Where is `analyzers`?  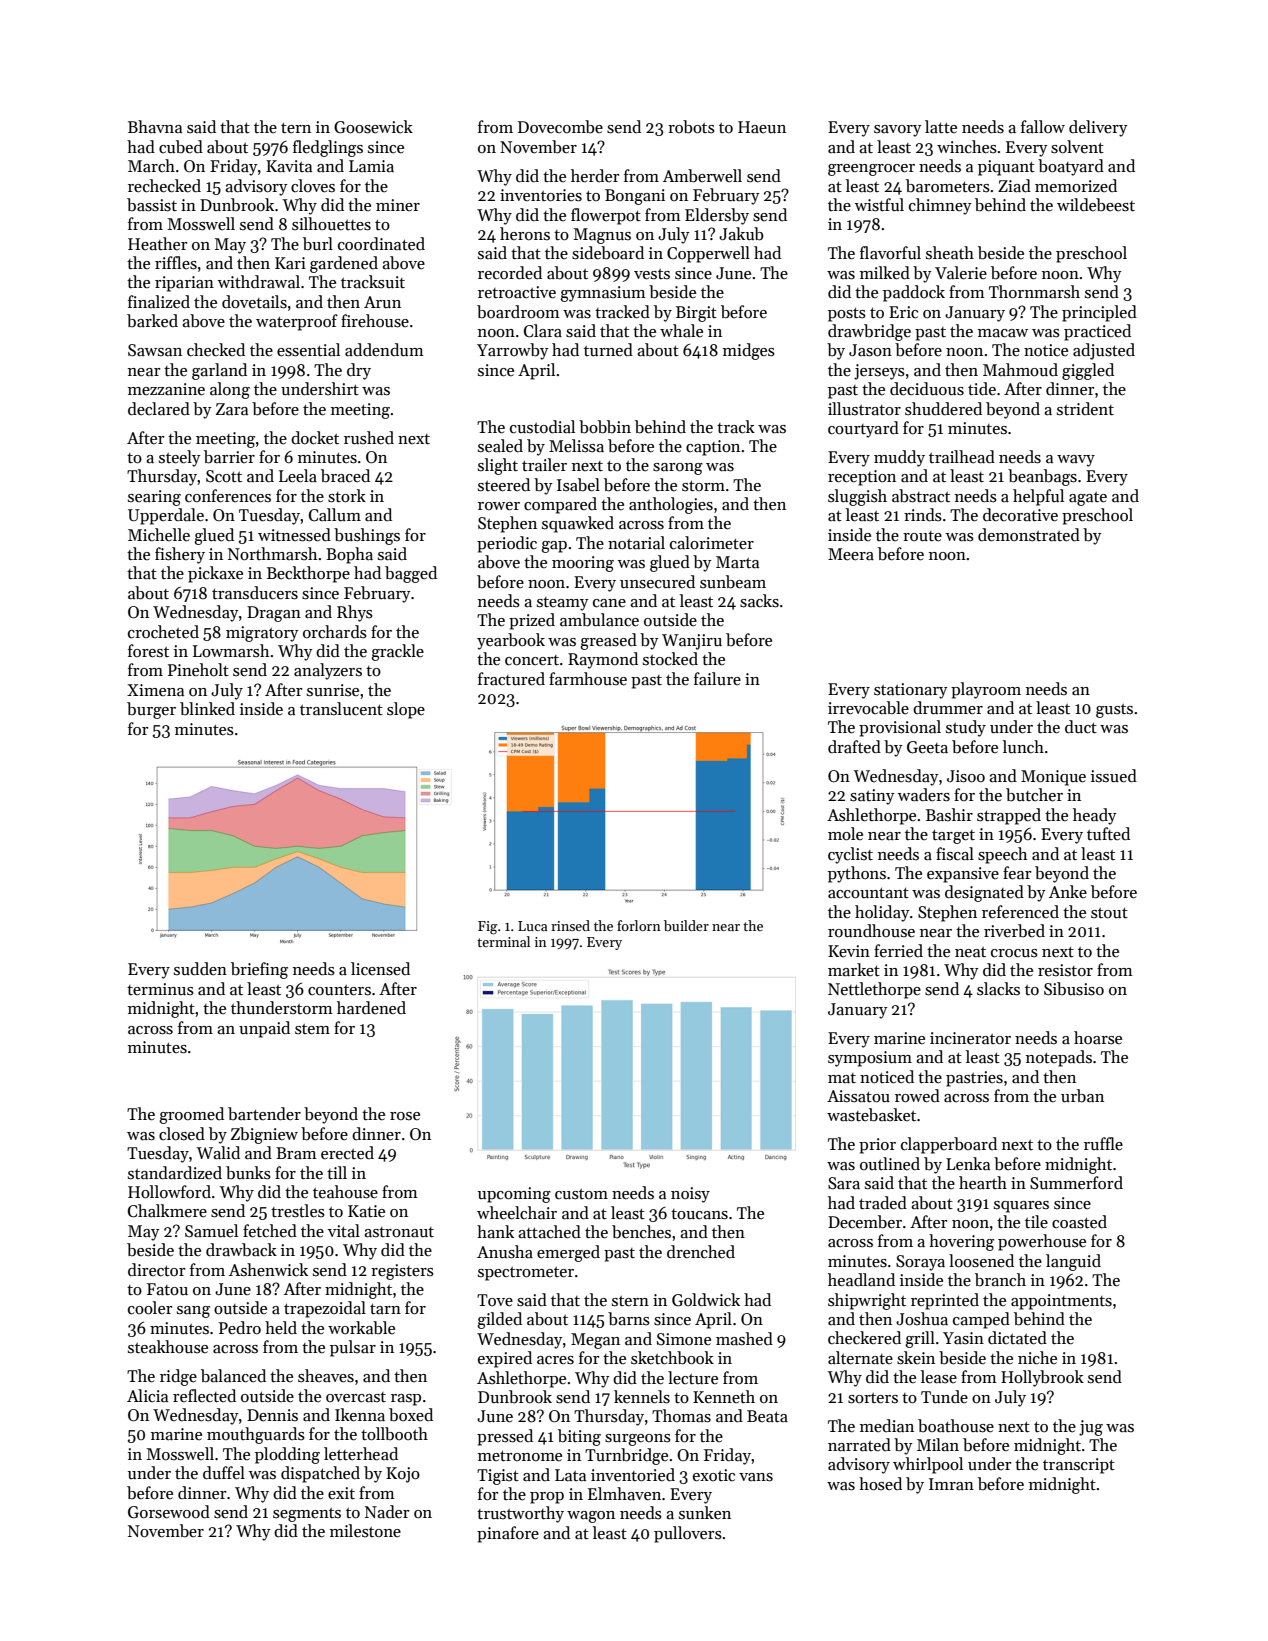
analyzers is located at coordinates (328, 671).
